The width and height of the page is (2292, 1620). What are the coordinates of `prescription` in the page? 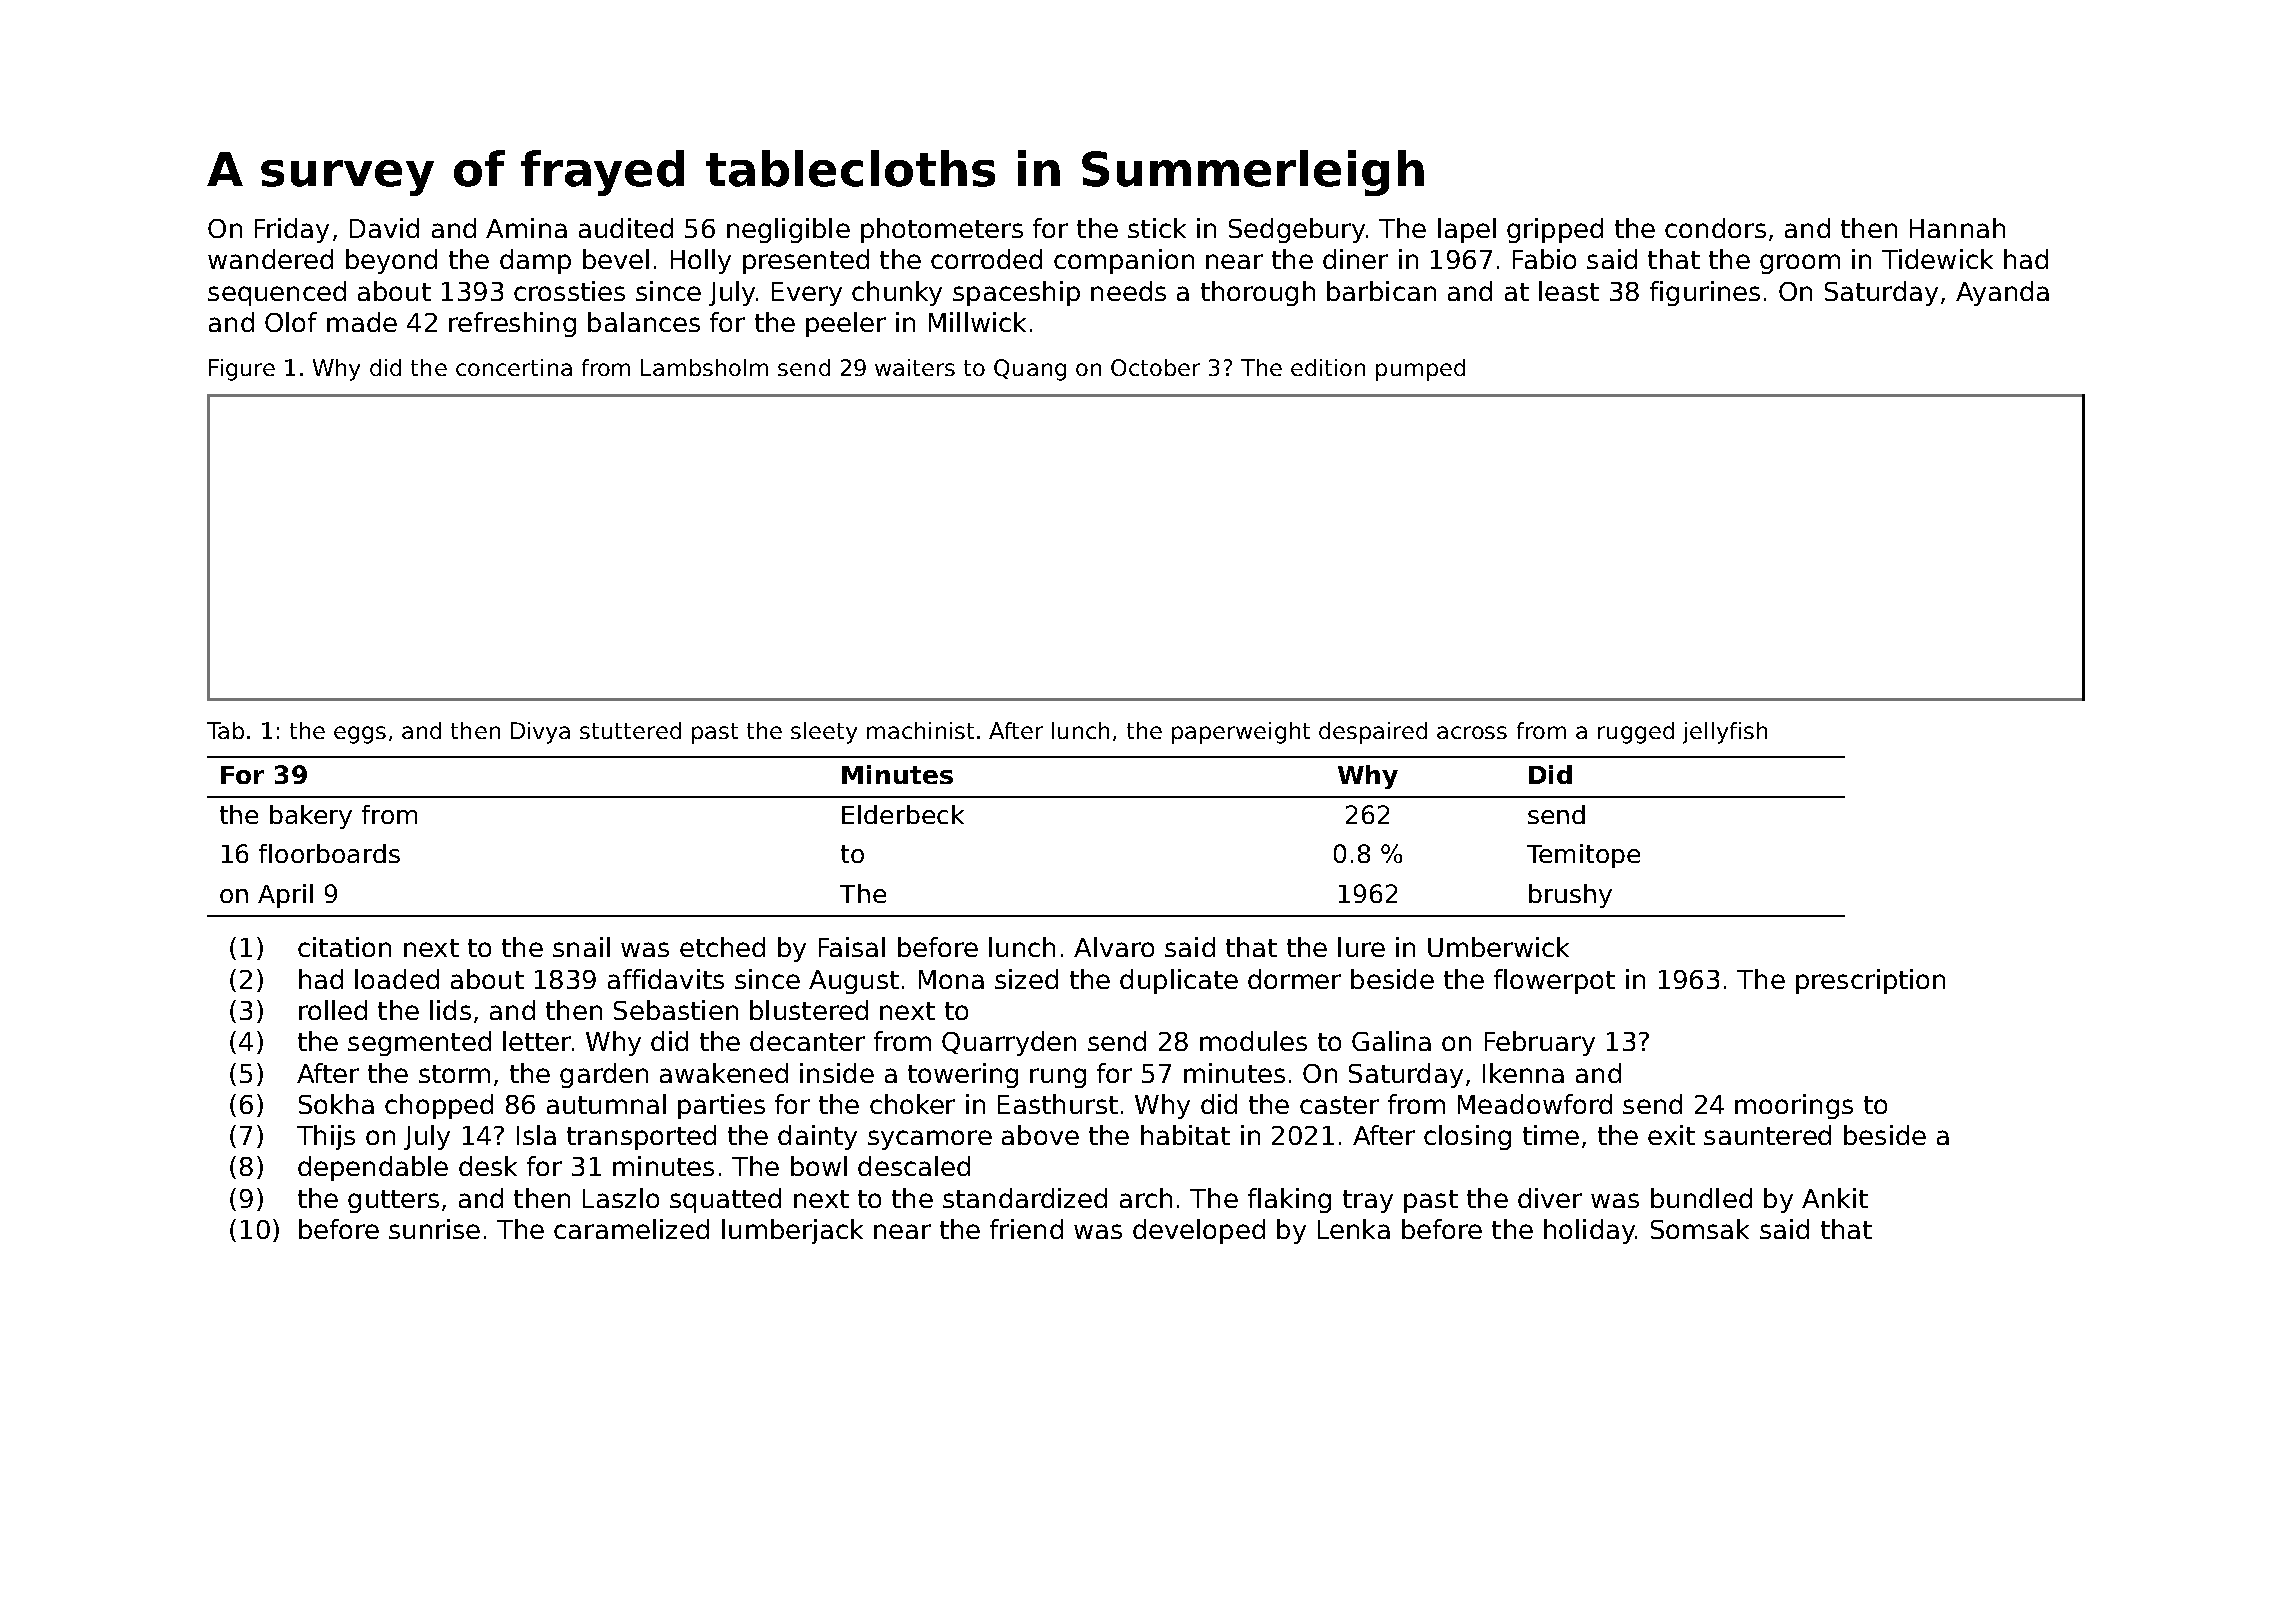 It's located at (1870, 981).
